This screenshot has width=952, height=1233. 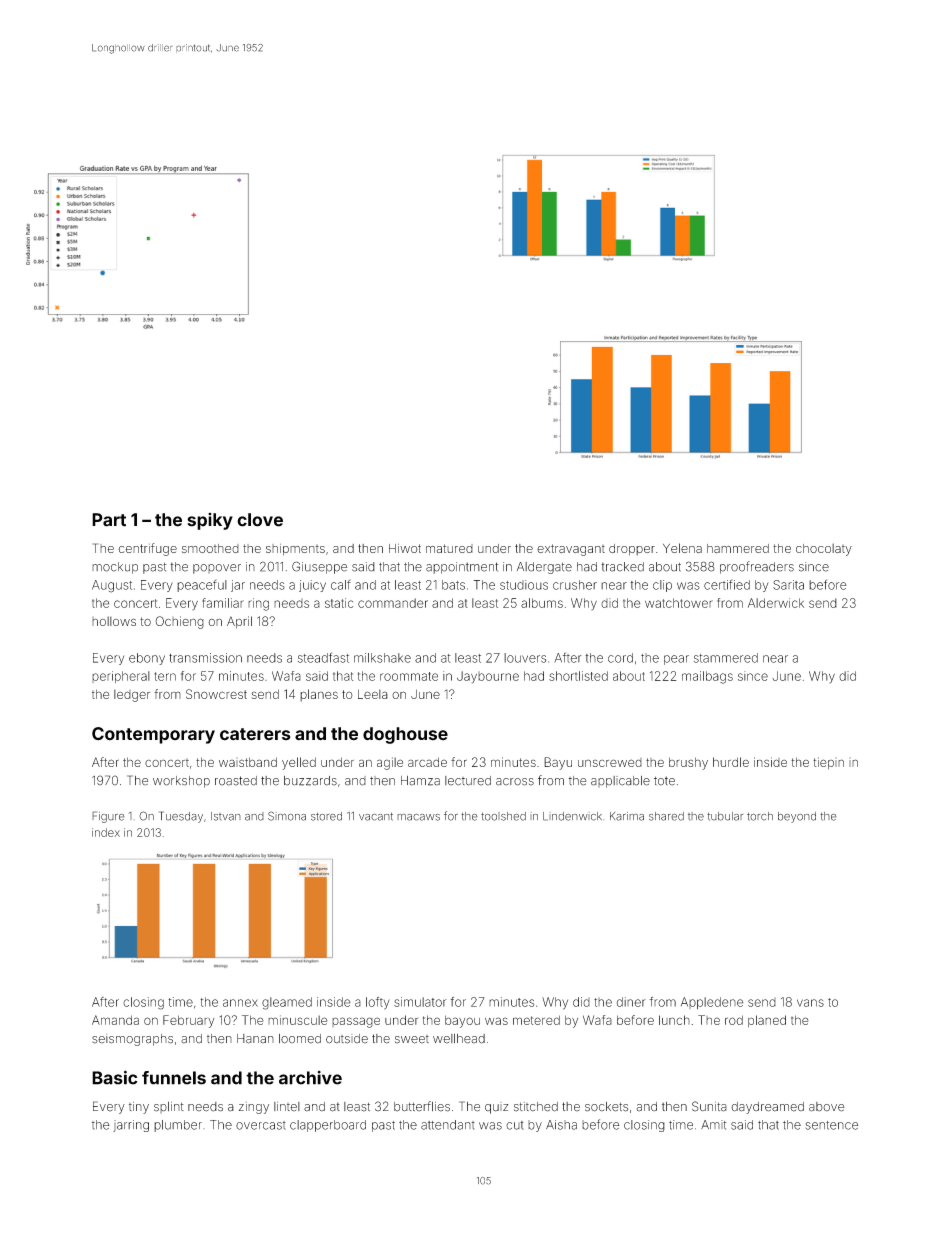 What do you see at coordinates (797, 817) in the screenshot?
I see `beyond` at bounding box center [797, 817].
